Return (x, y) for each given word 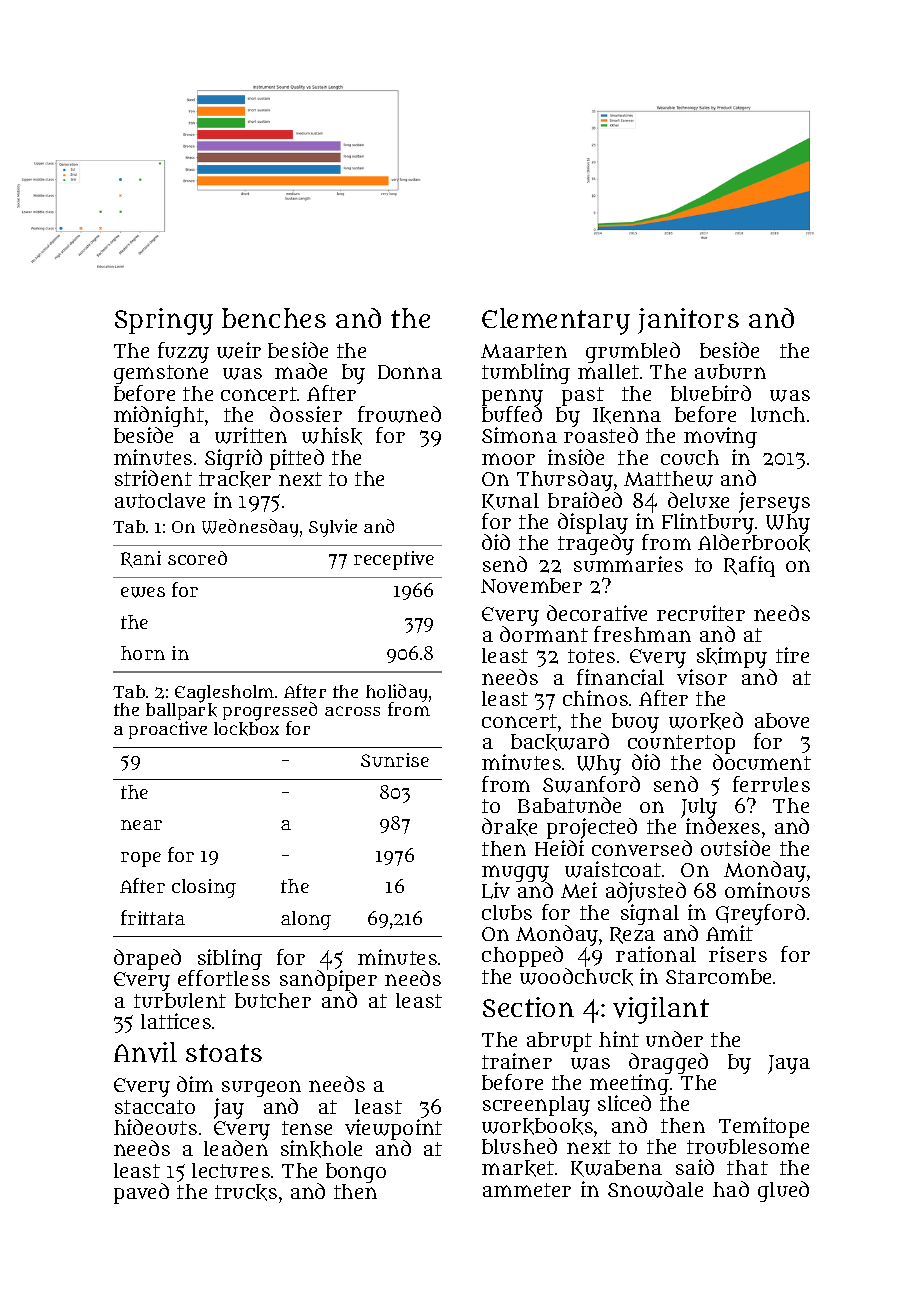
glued (783, 1191)
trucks (246, 1192)
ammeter (527, 1190)
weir (239, 350)
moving (720, 437)
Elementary (556, 321)
